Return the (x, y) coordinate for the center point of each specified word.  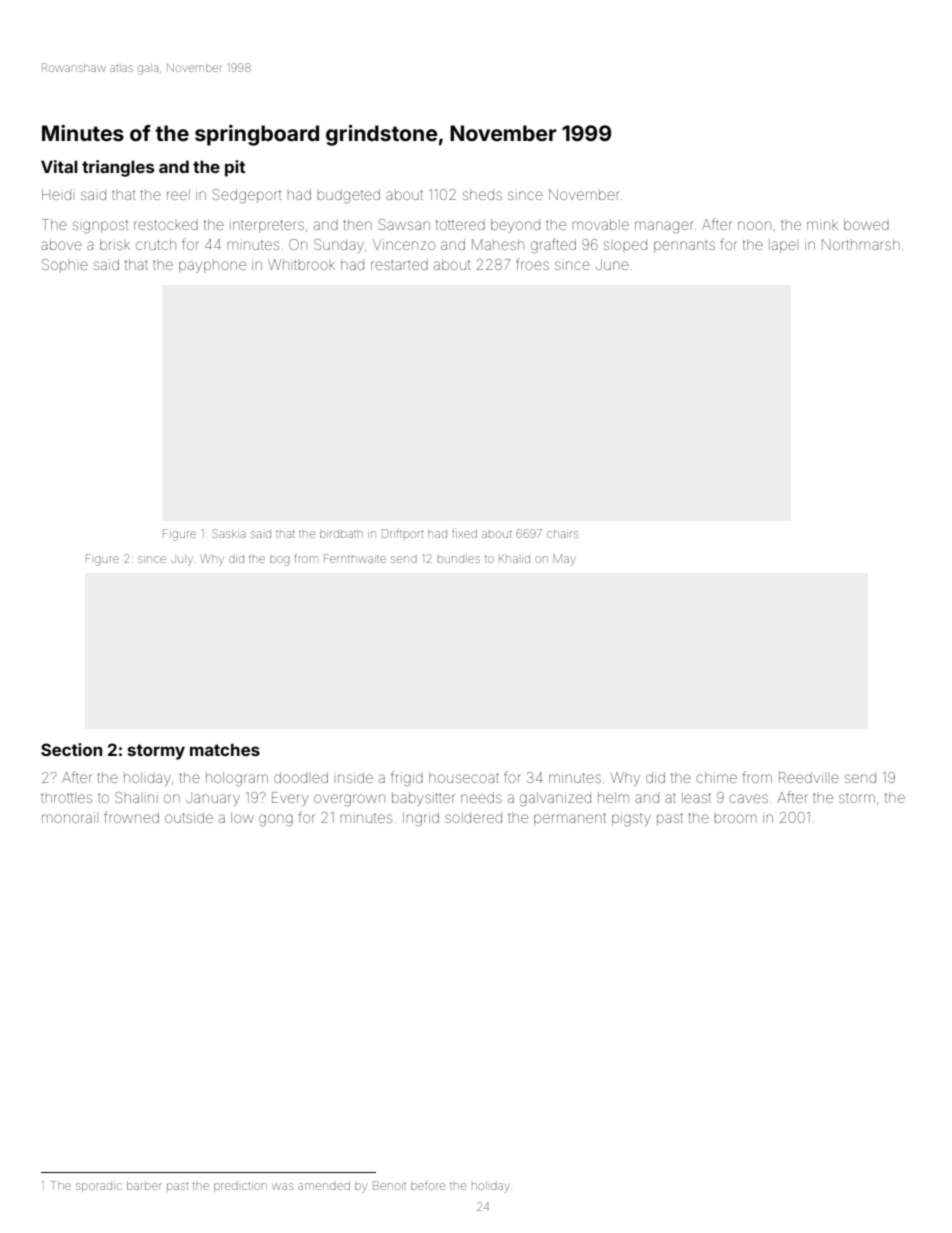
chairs (562, 534)
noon (754, 225)
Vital (59, 166)
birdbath (341, 534)
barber (144, 1185)
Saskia (229, 533)
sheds (482, 194)
